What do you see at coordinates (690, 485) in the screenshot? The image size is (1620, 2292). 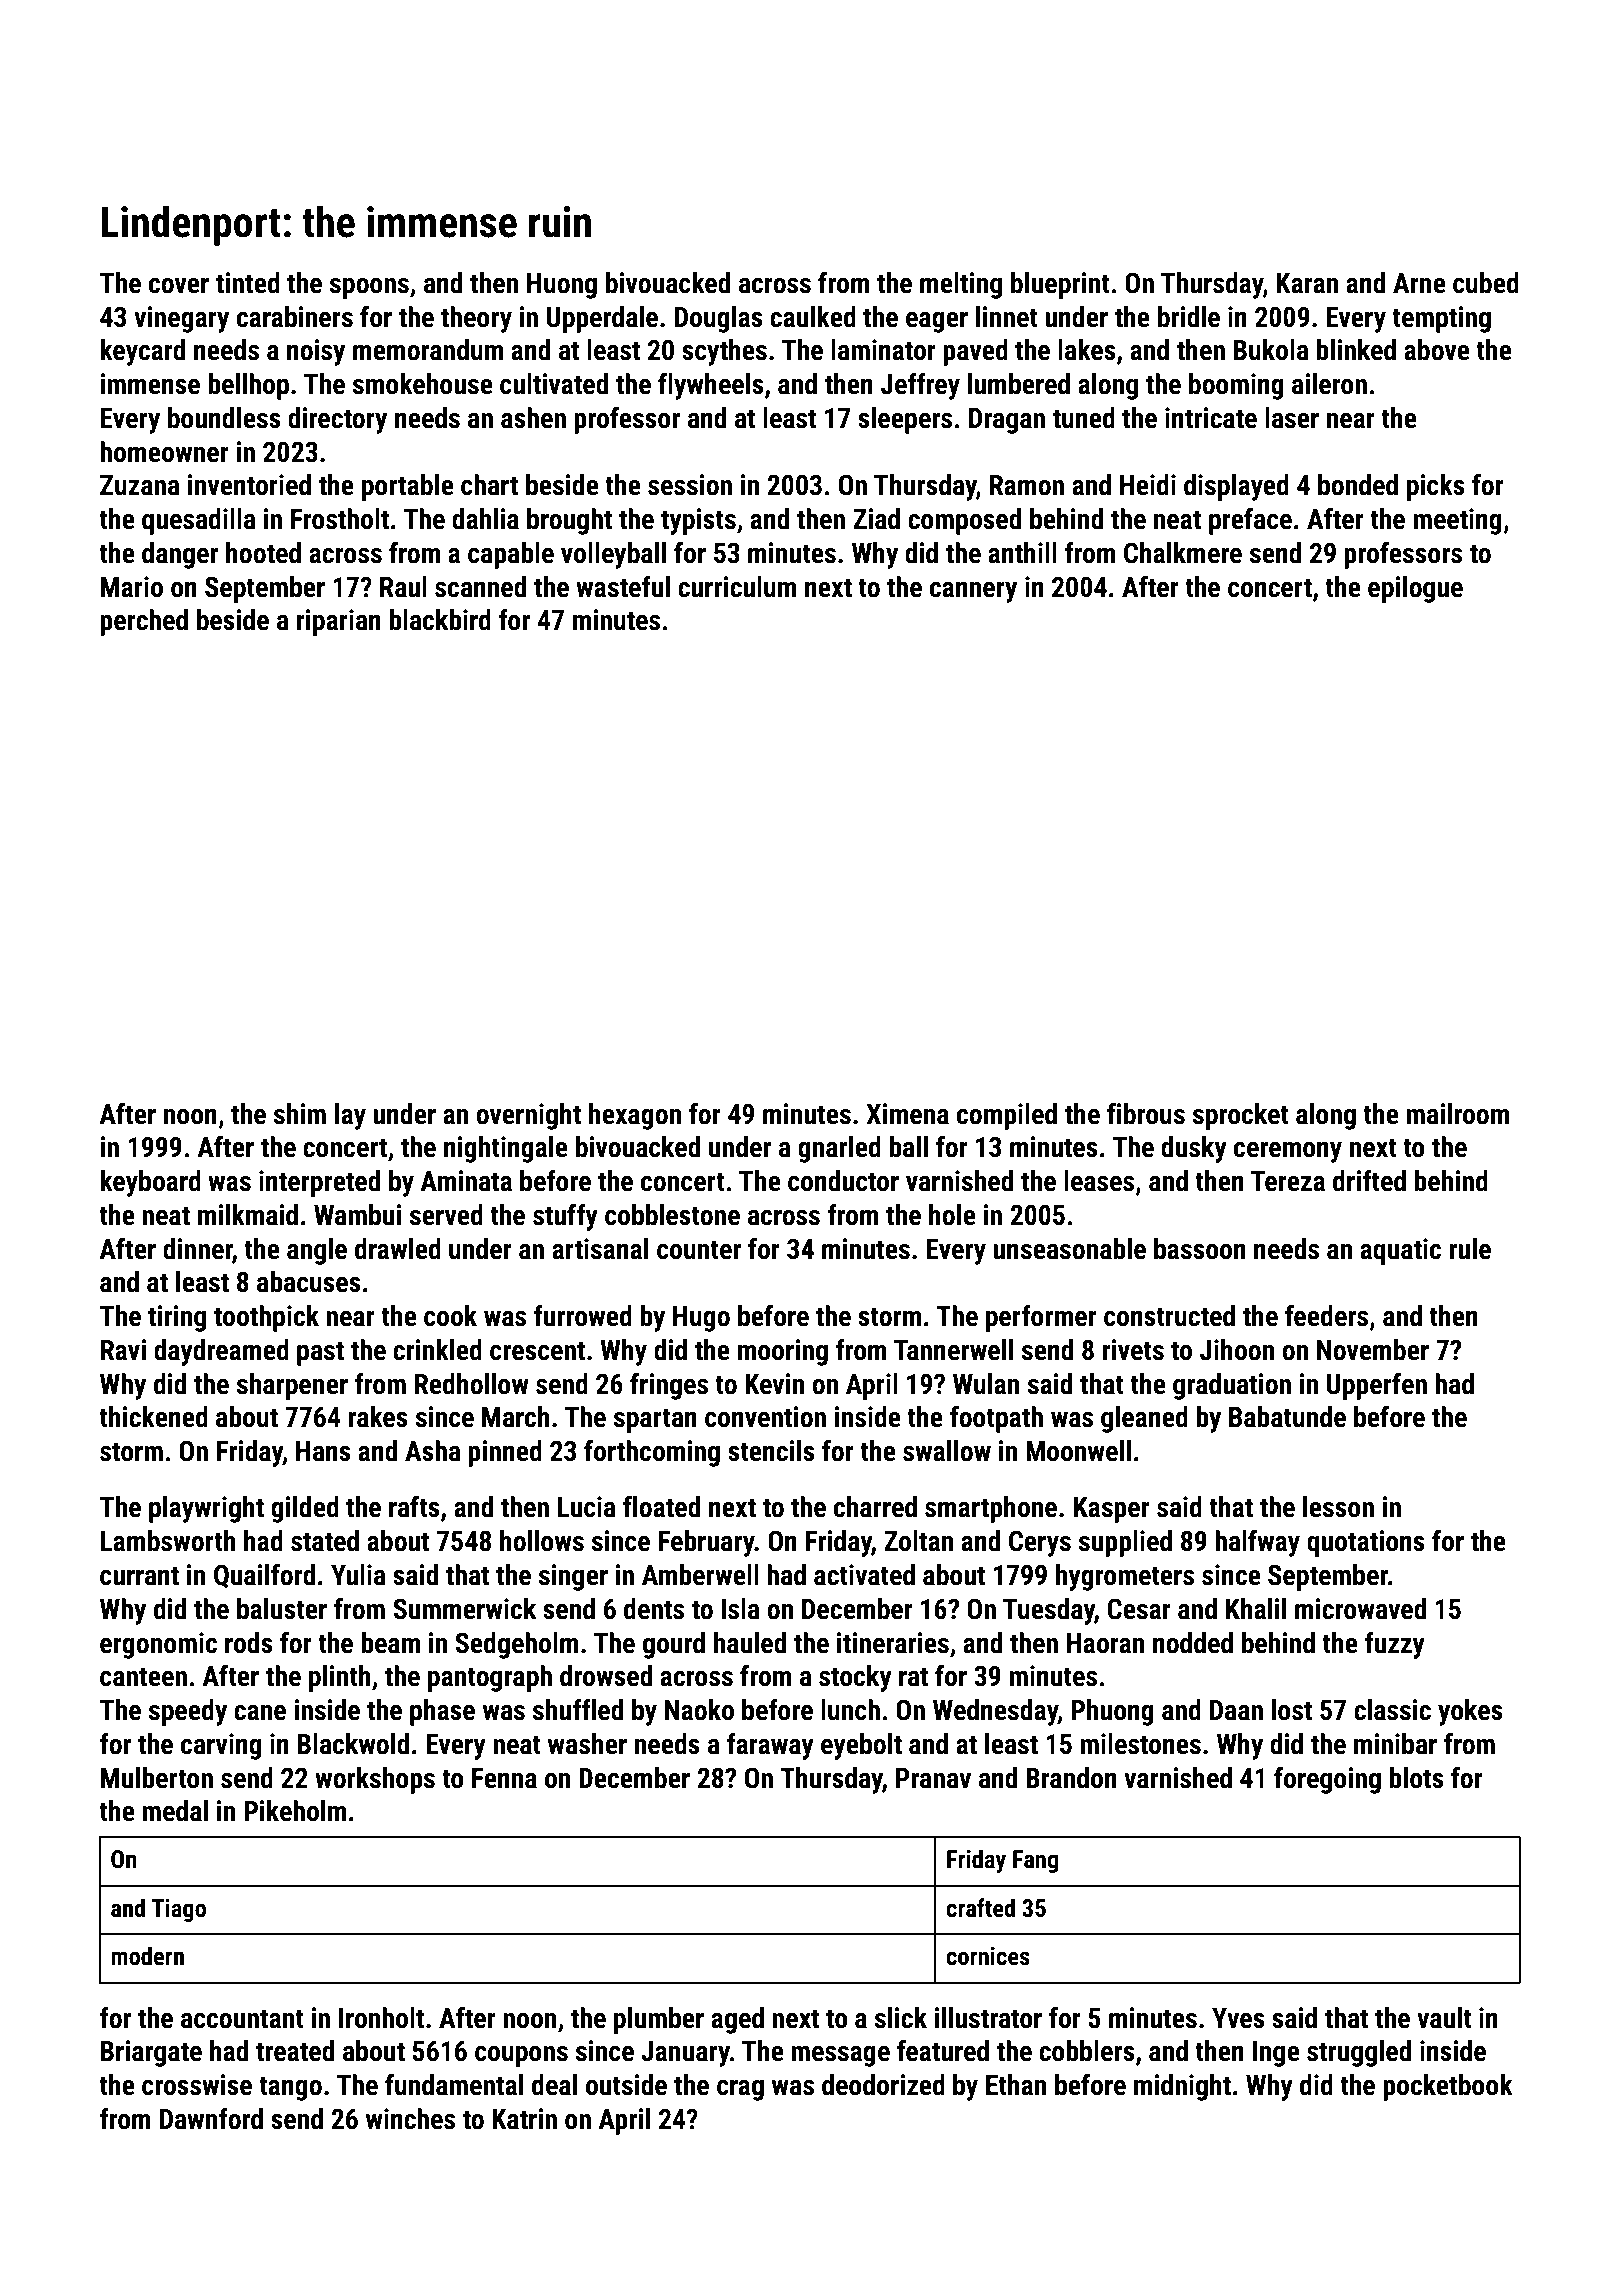 I see `session` at bounding box center [690, 485].
